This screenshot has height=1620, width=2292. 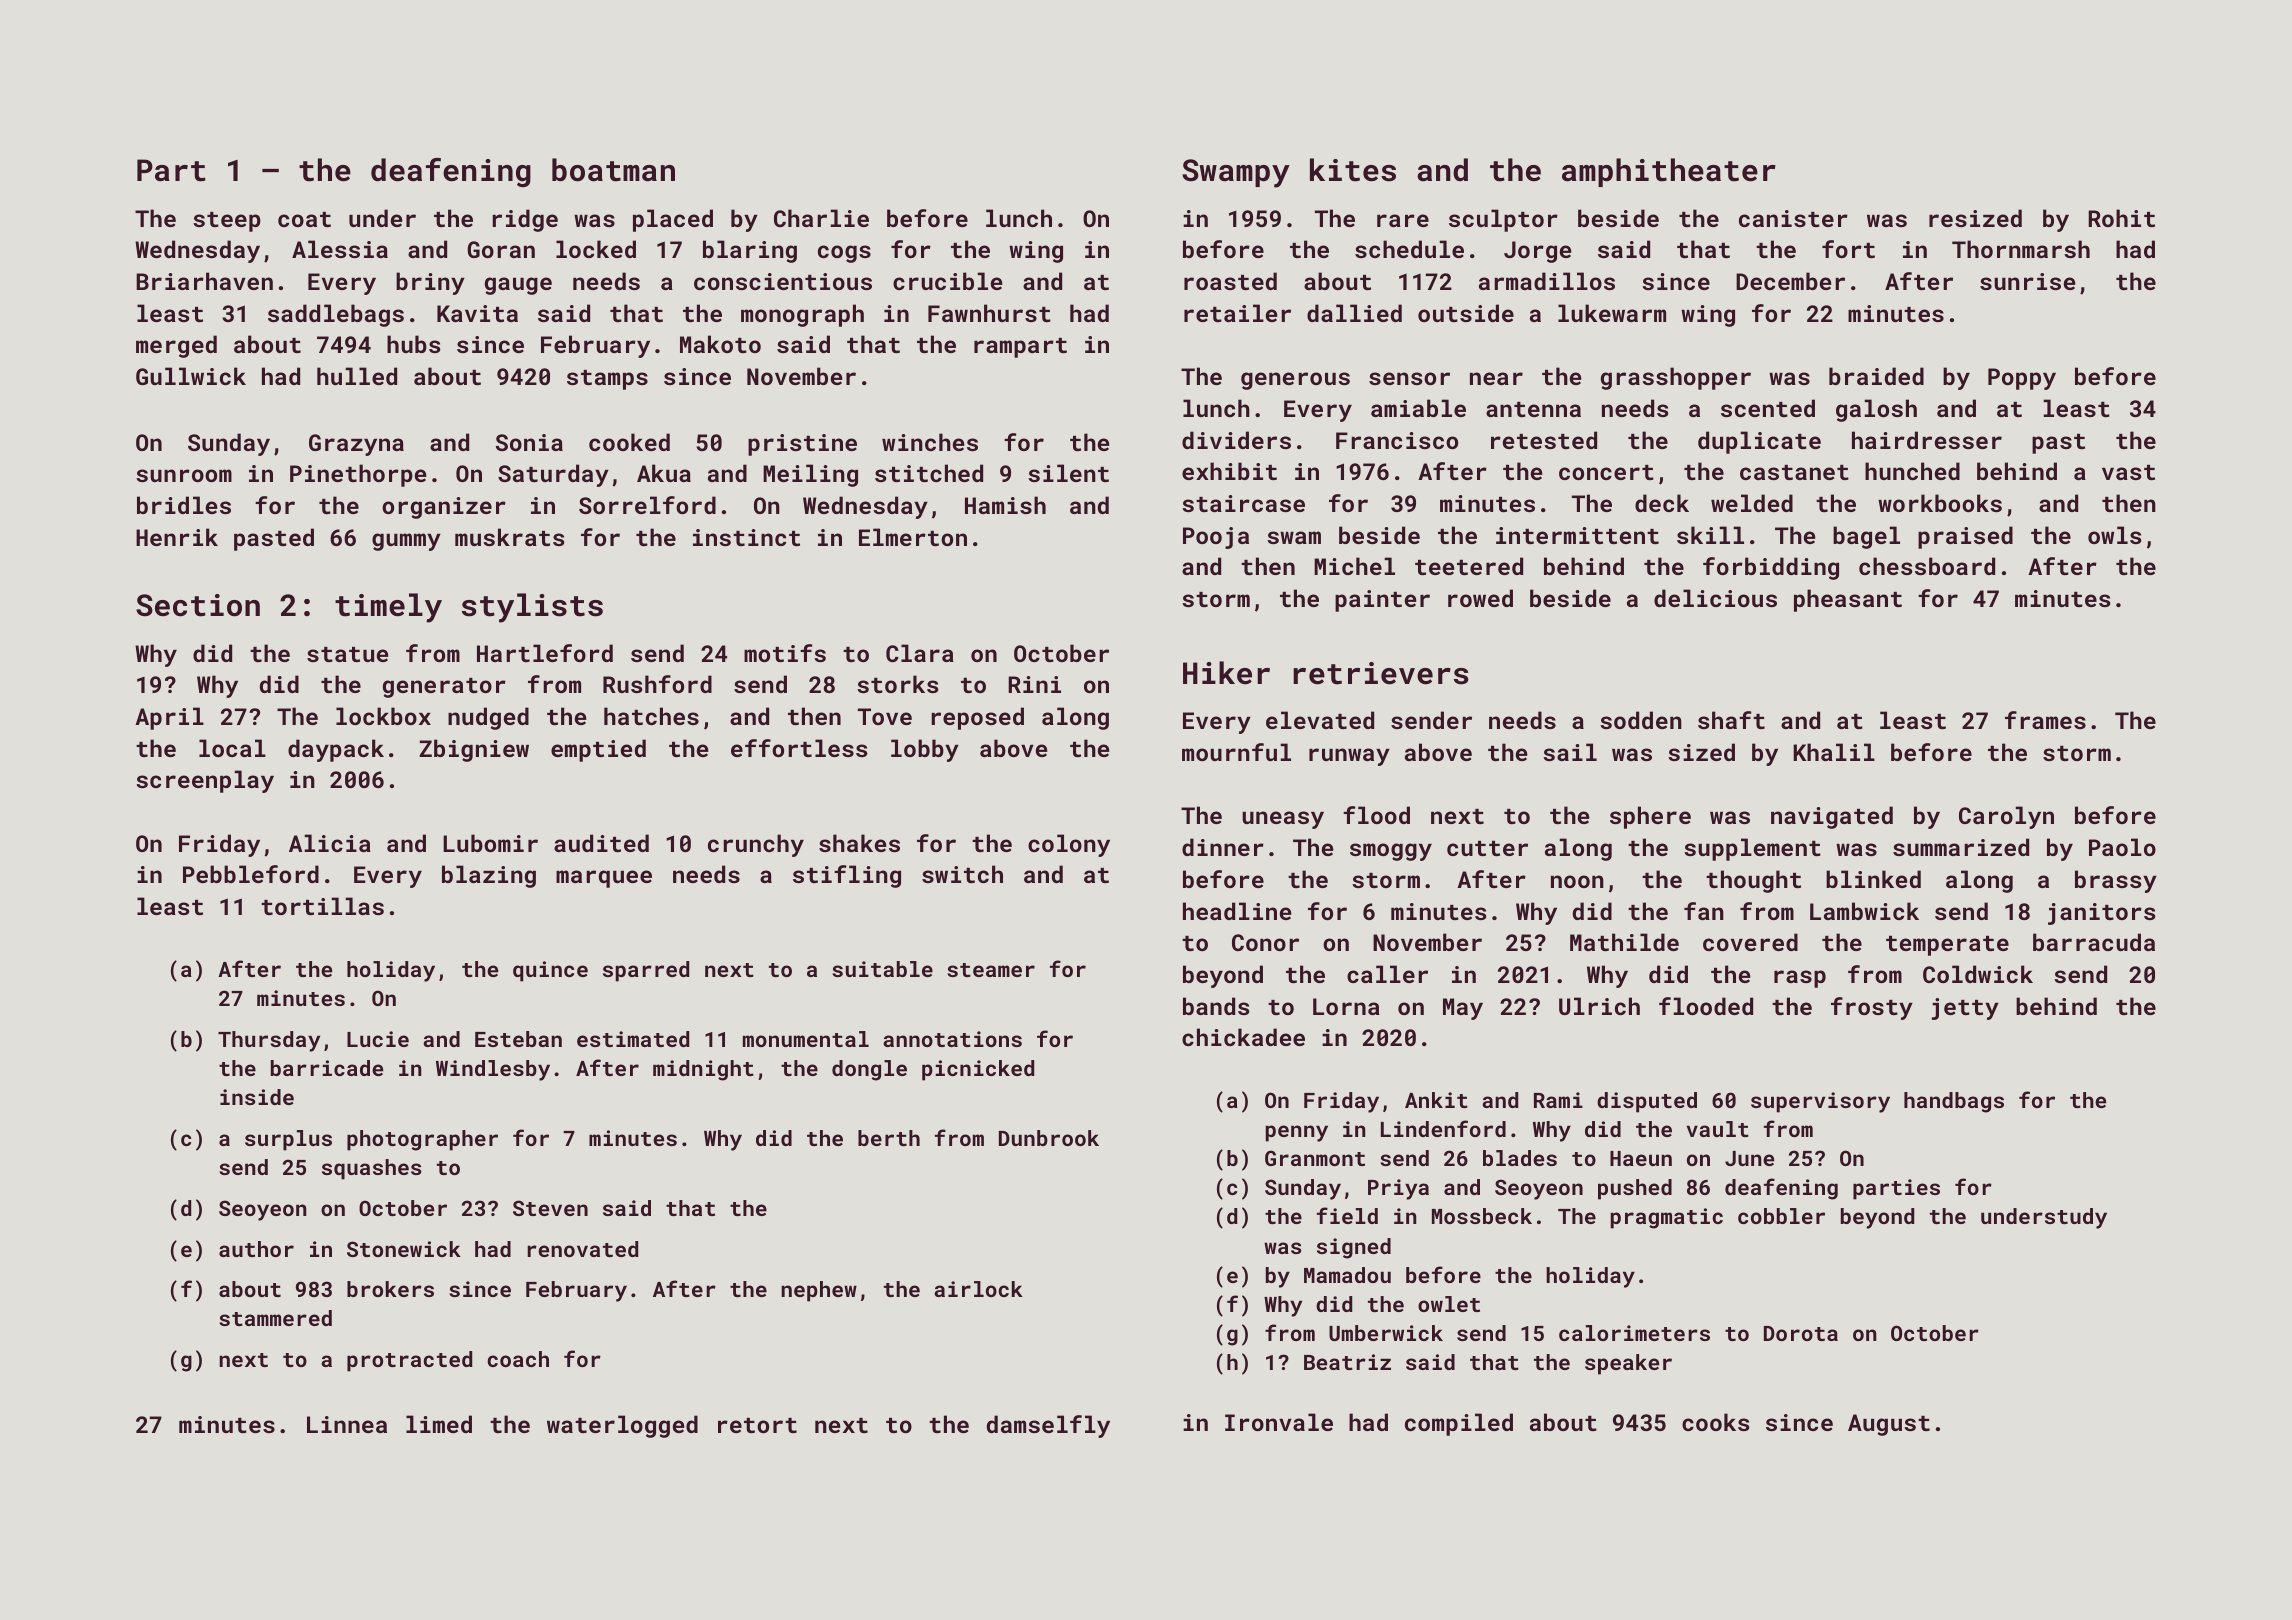 What do you see at coordinates (613, 170) in the screenshot?
I see `boatman` at bounding box center [613, 170].
